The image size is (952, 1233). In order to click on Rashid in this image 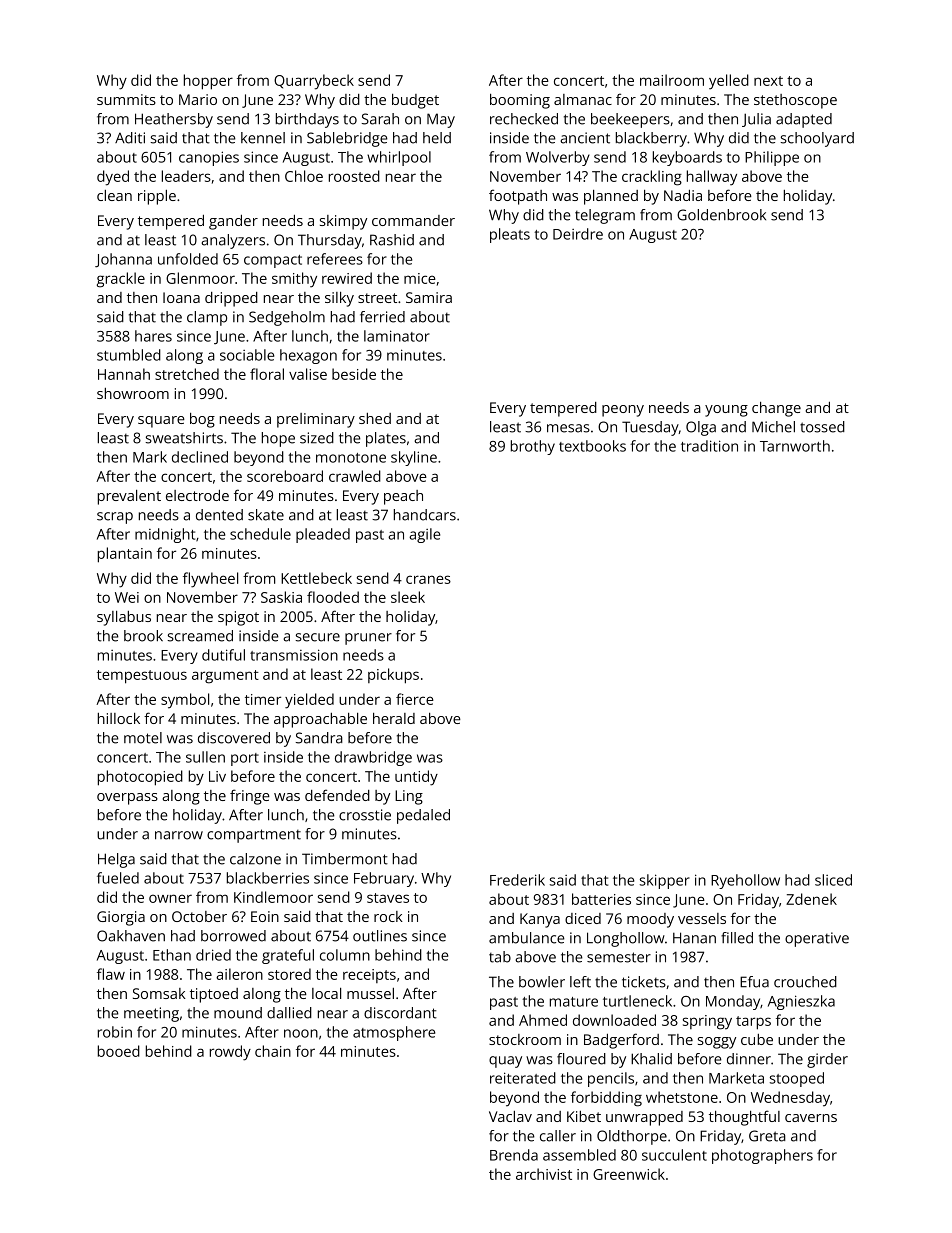, I will do `click(392, 240)`.
